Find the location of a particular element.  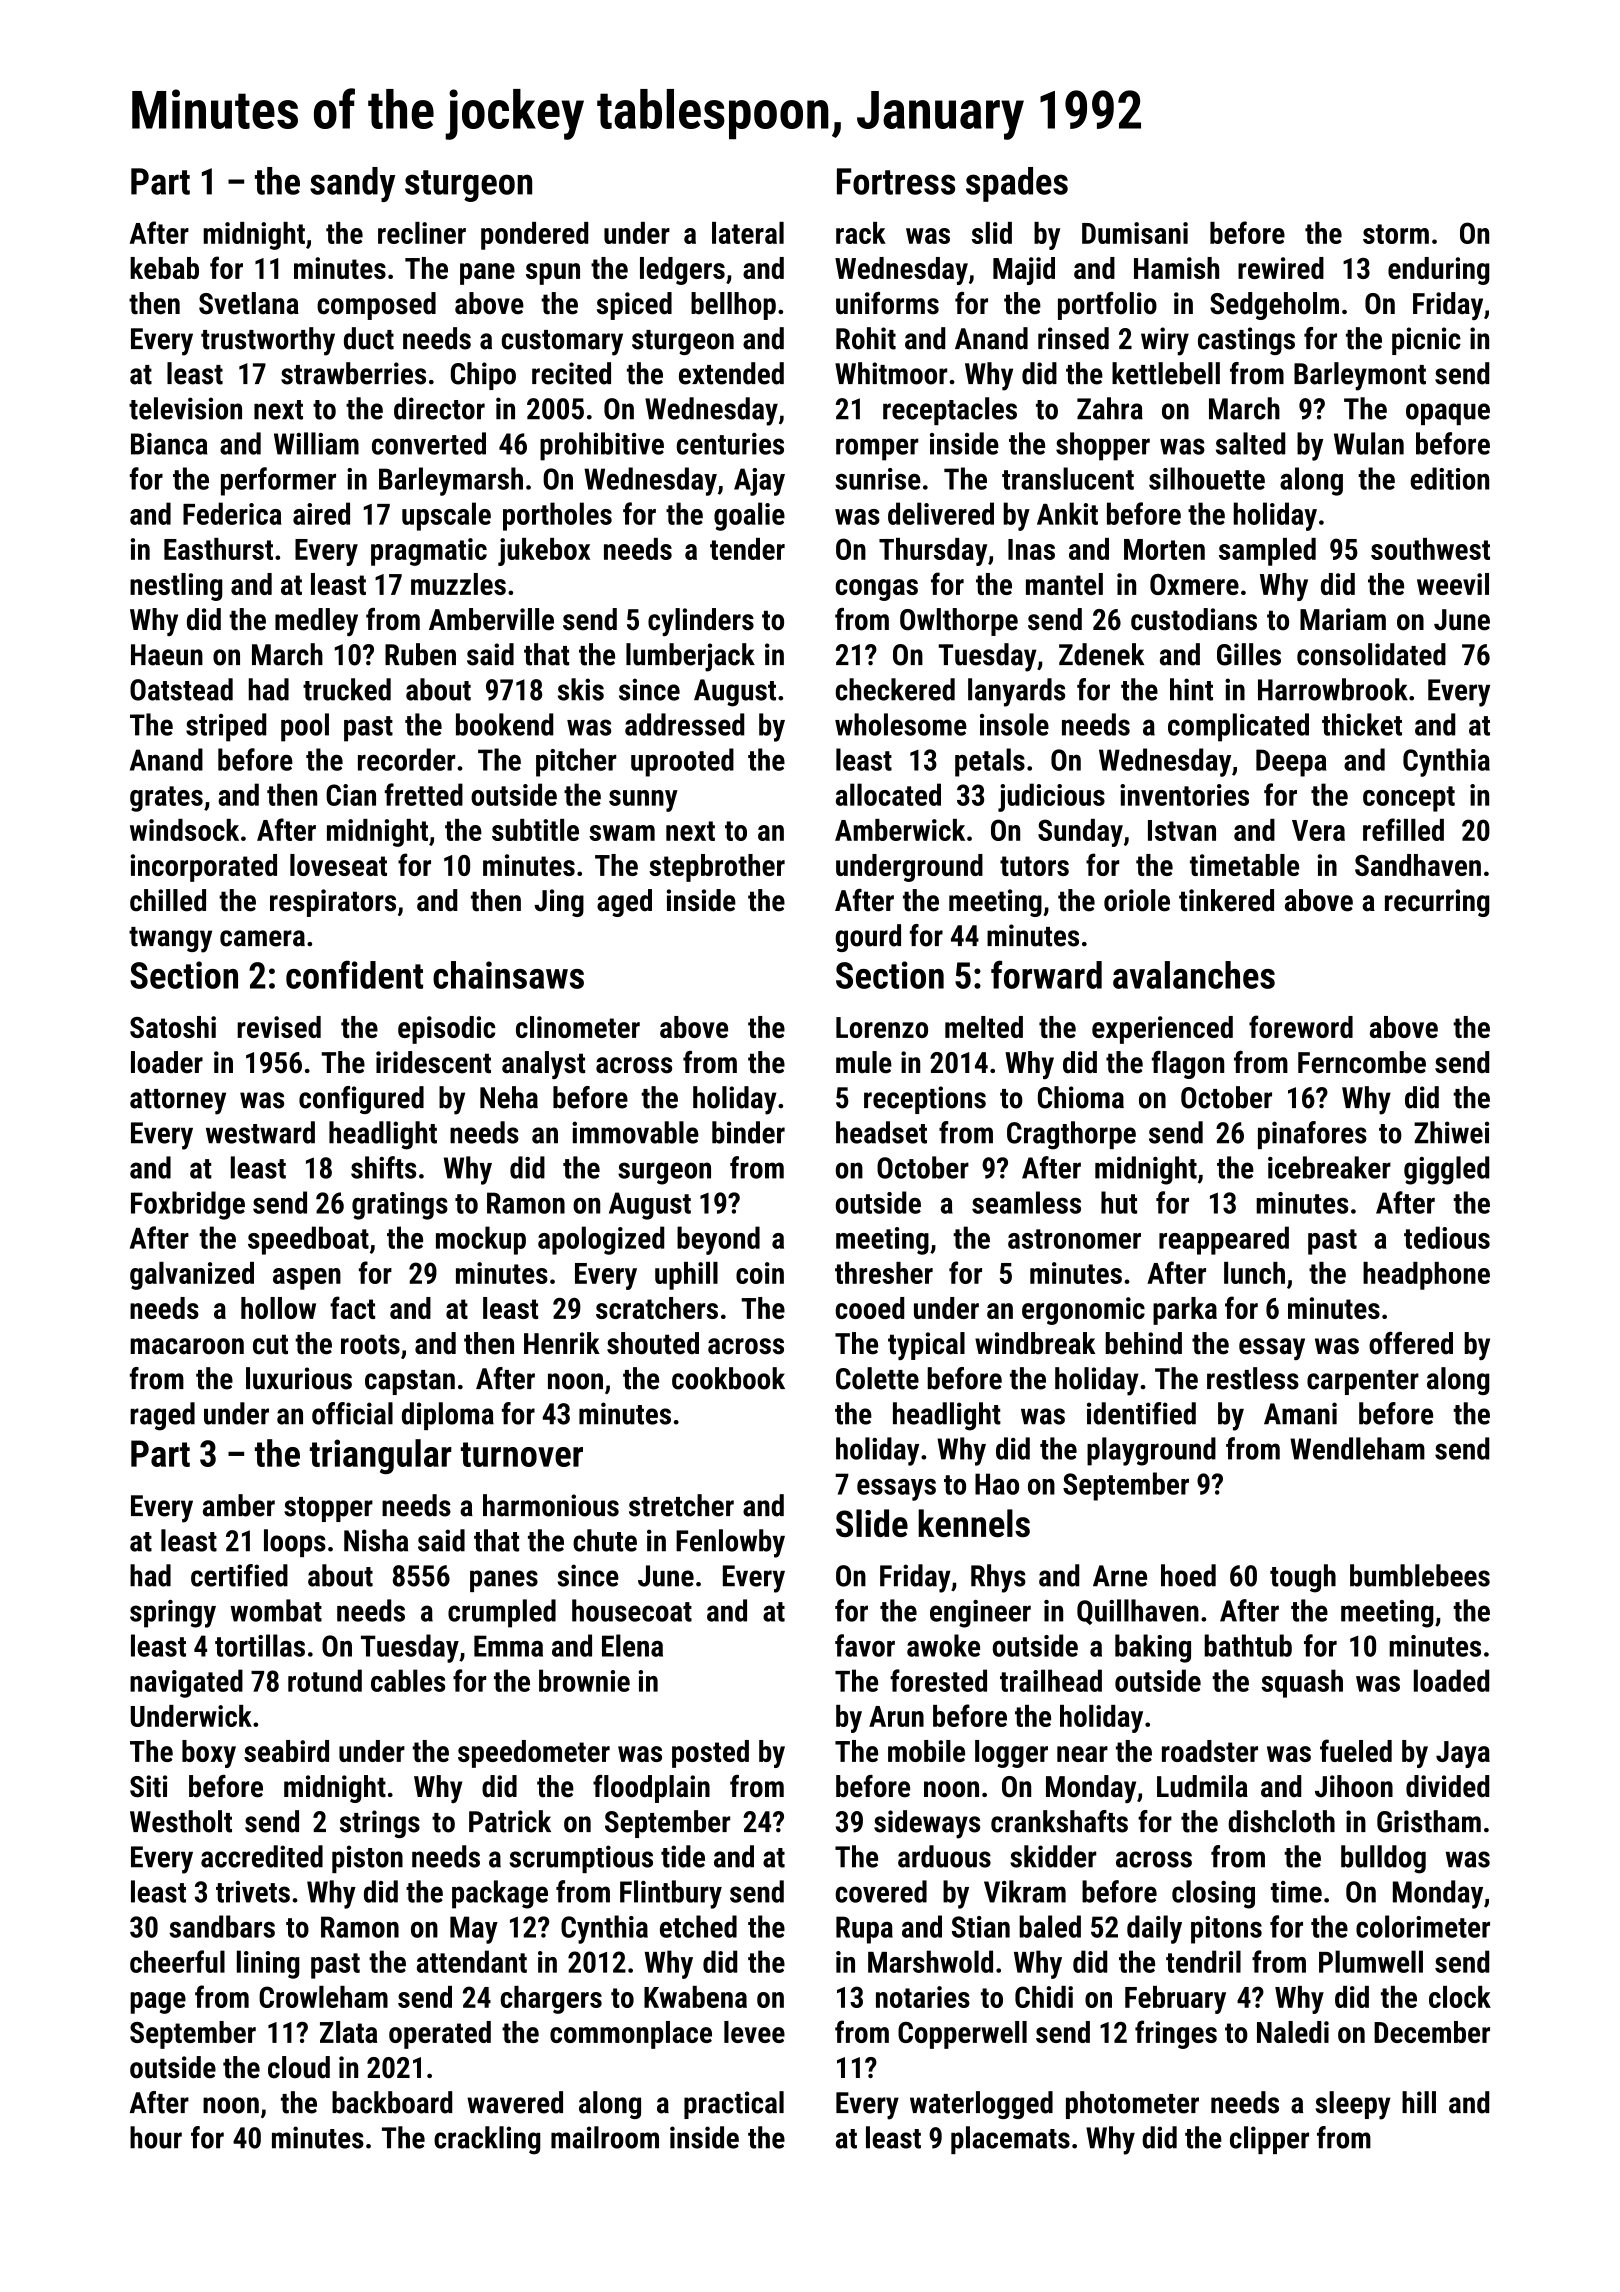

Mariam is located at coordinates (1343, 619).
